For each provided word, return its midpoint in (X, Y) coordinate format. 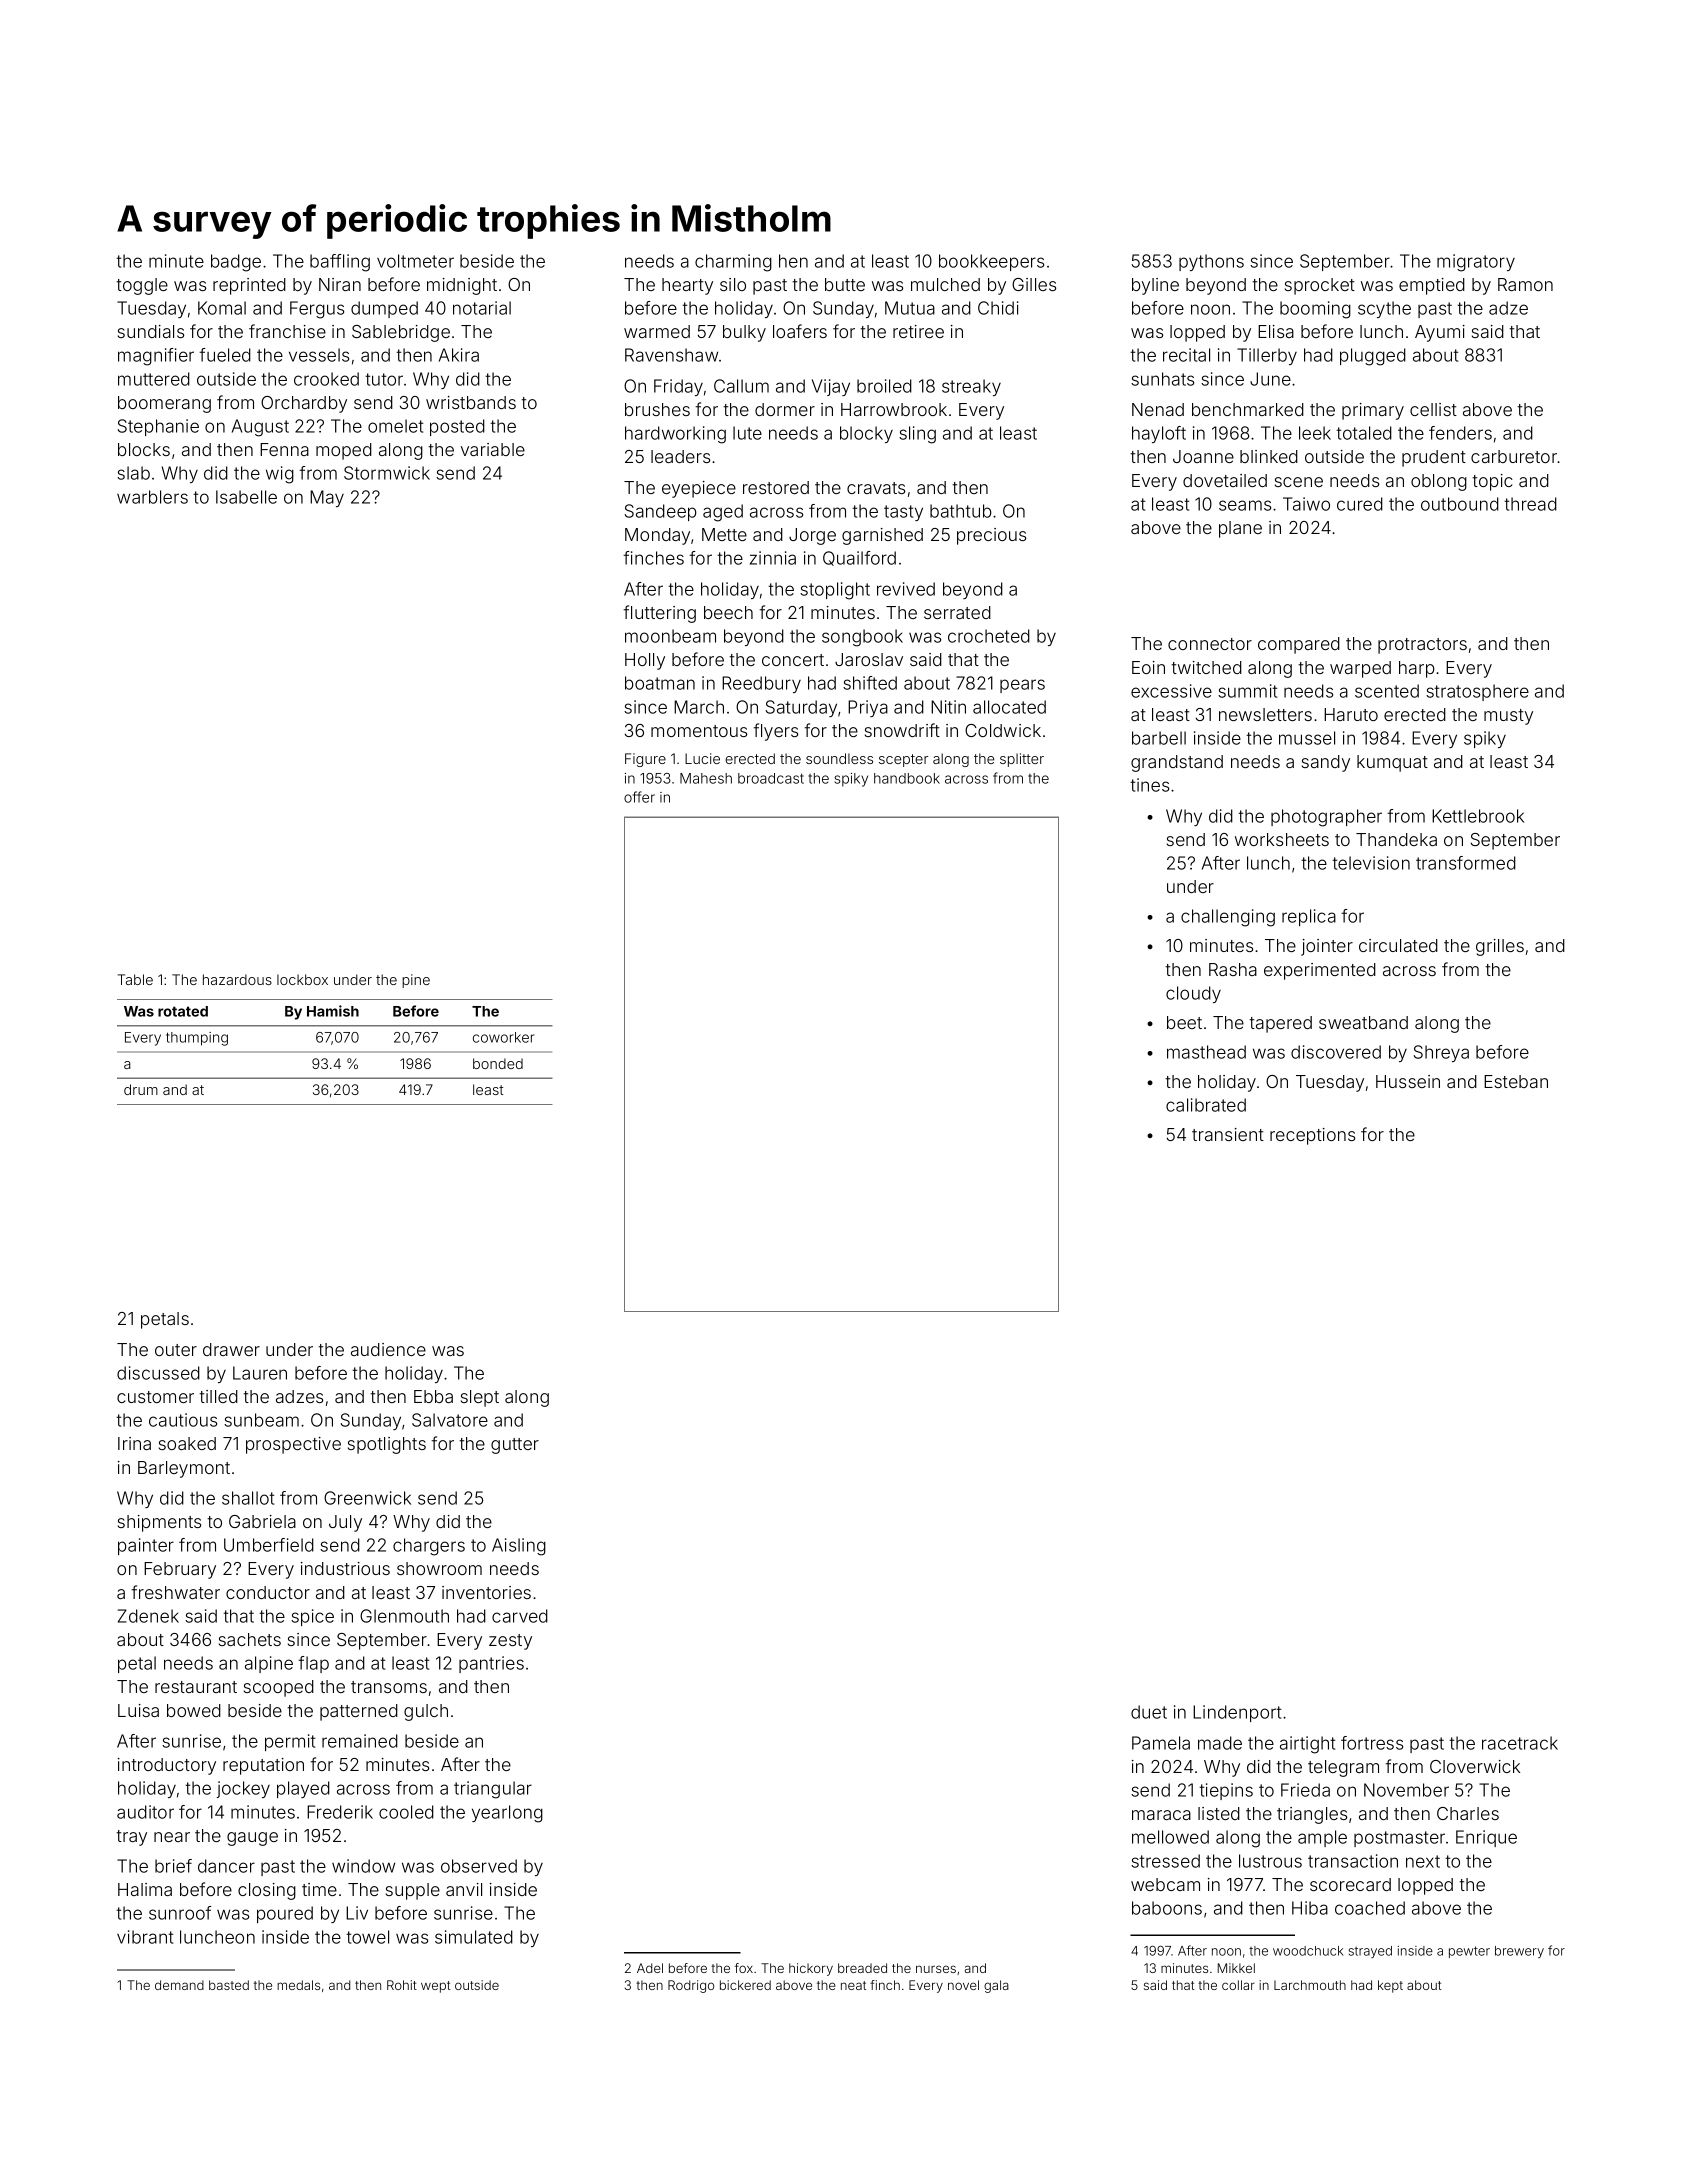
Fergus (317, 310)
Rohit (402, 1985)
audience (388, 1349)
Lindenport (1237, 1713)
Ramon (1525, 284)
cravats (876, 488)
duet (1149, 1712)
